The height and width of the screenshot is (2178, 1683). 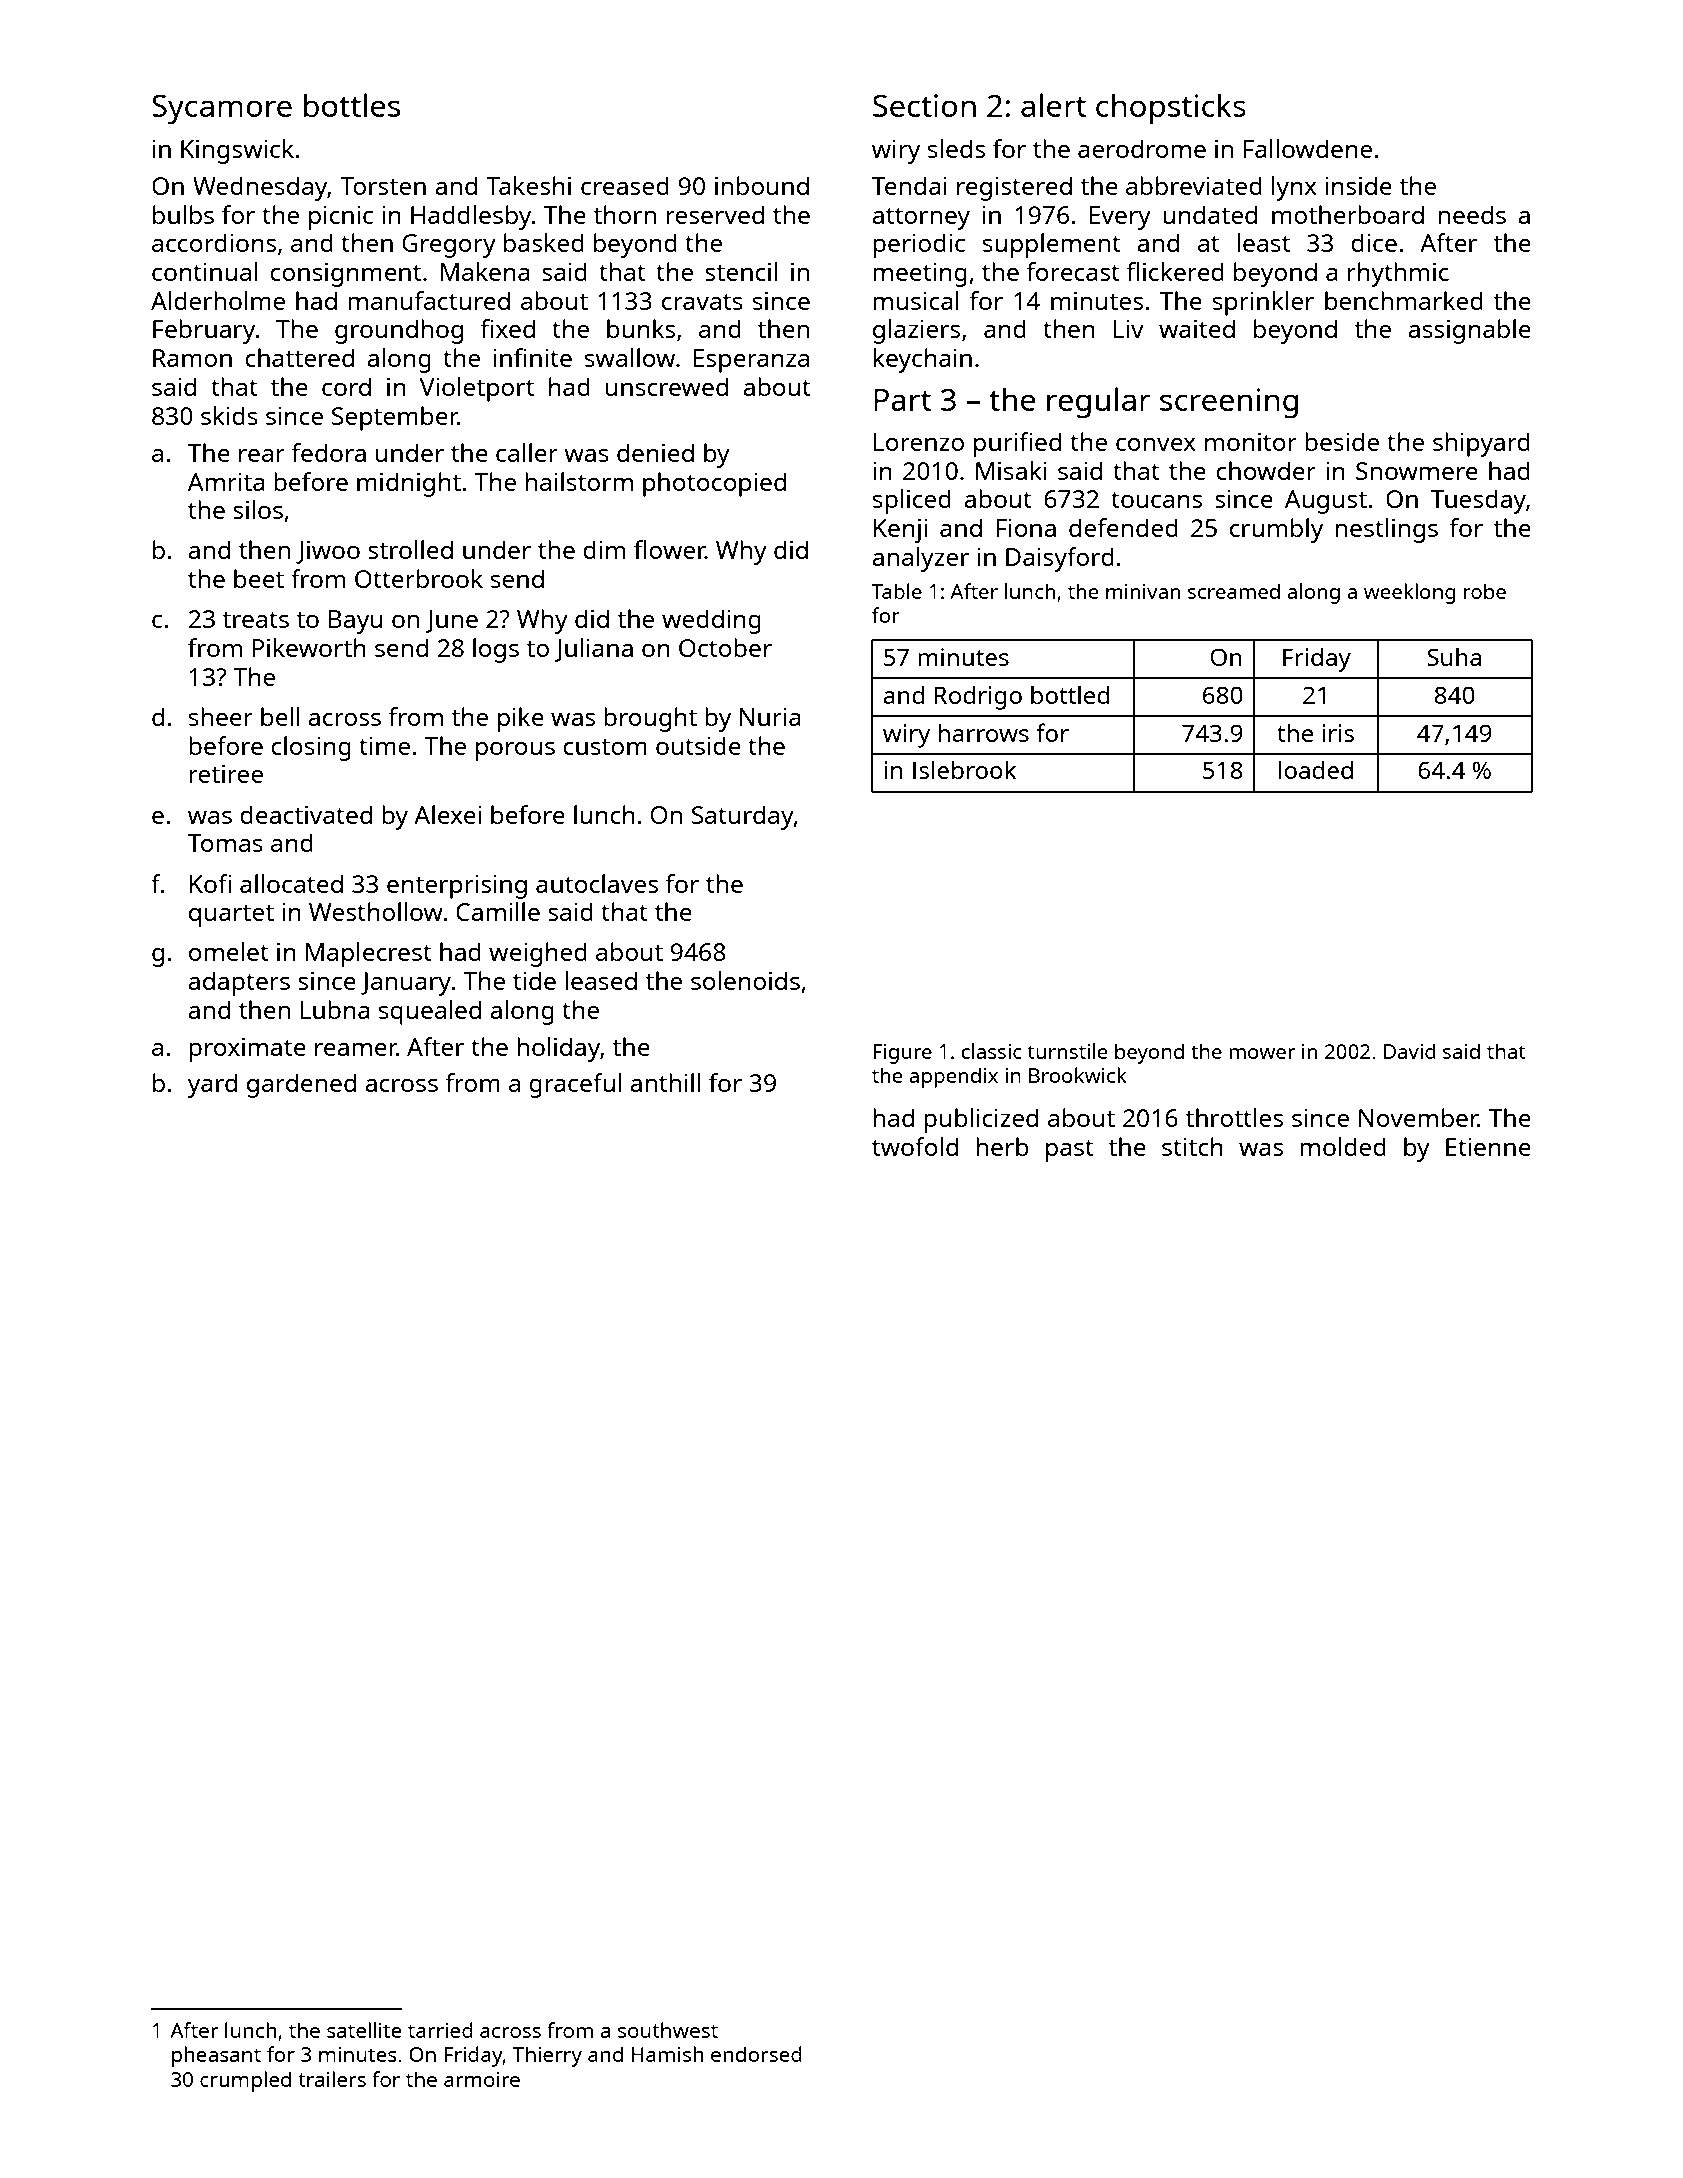 What do you see at coordinates (1263, 303) in the screenshot?
I see `sprinkler` at bounding box center [1263, 303].
